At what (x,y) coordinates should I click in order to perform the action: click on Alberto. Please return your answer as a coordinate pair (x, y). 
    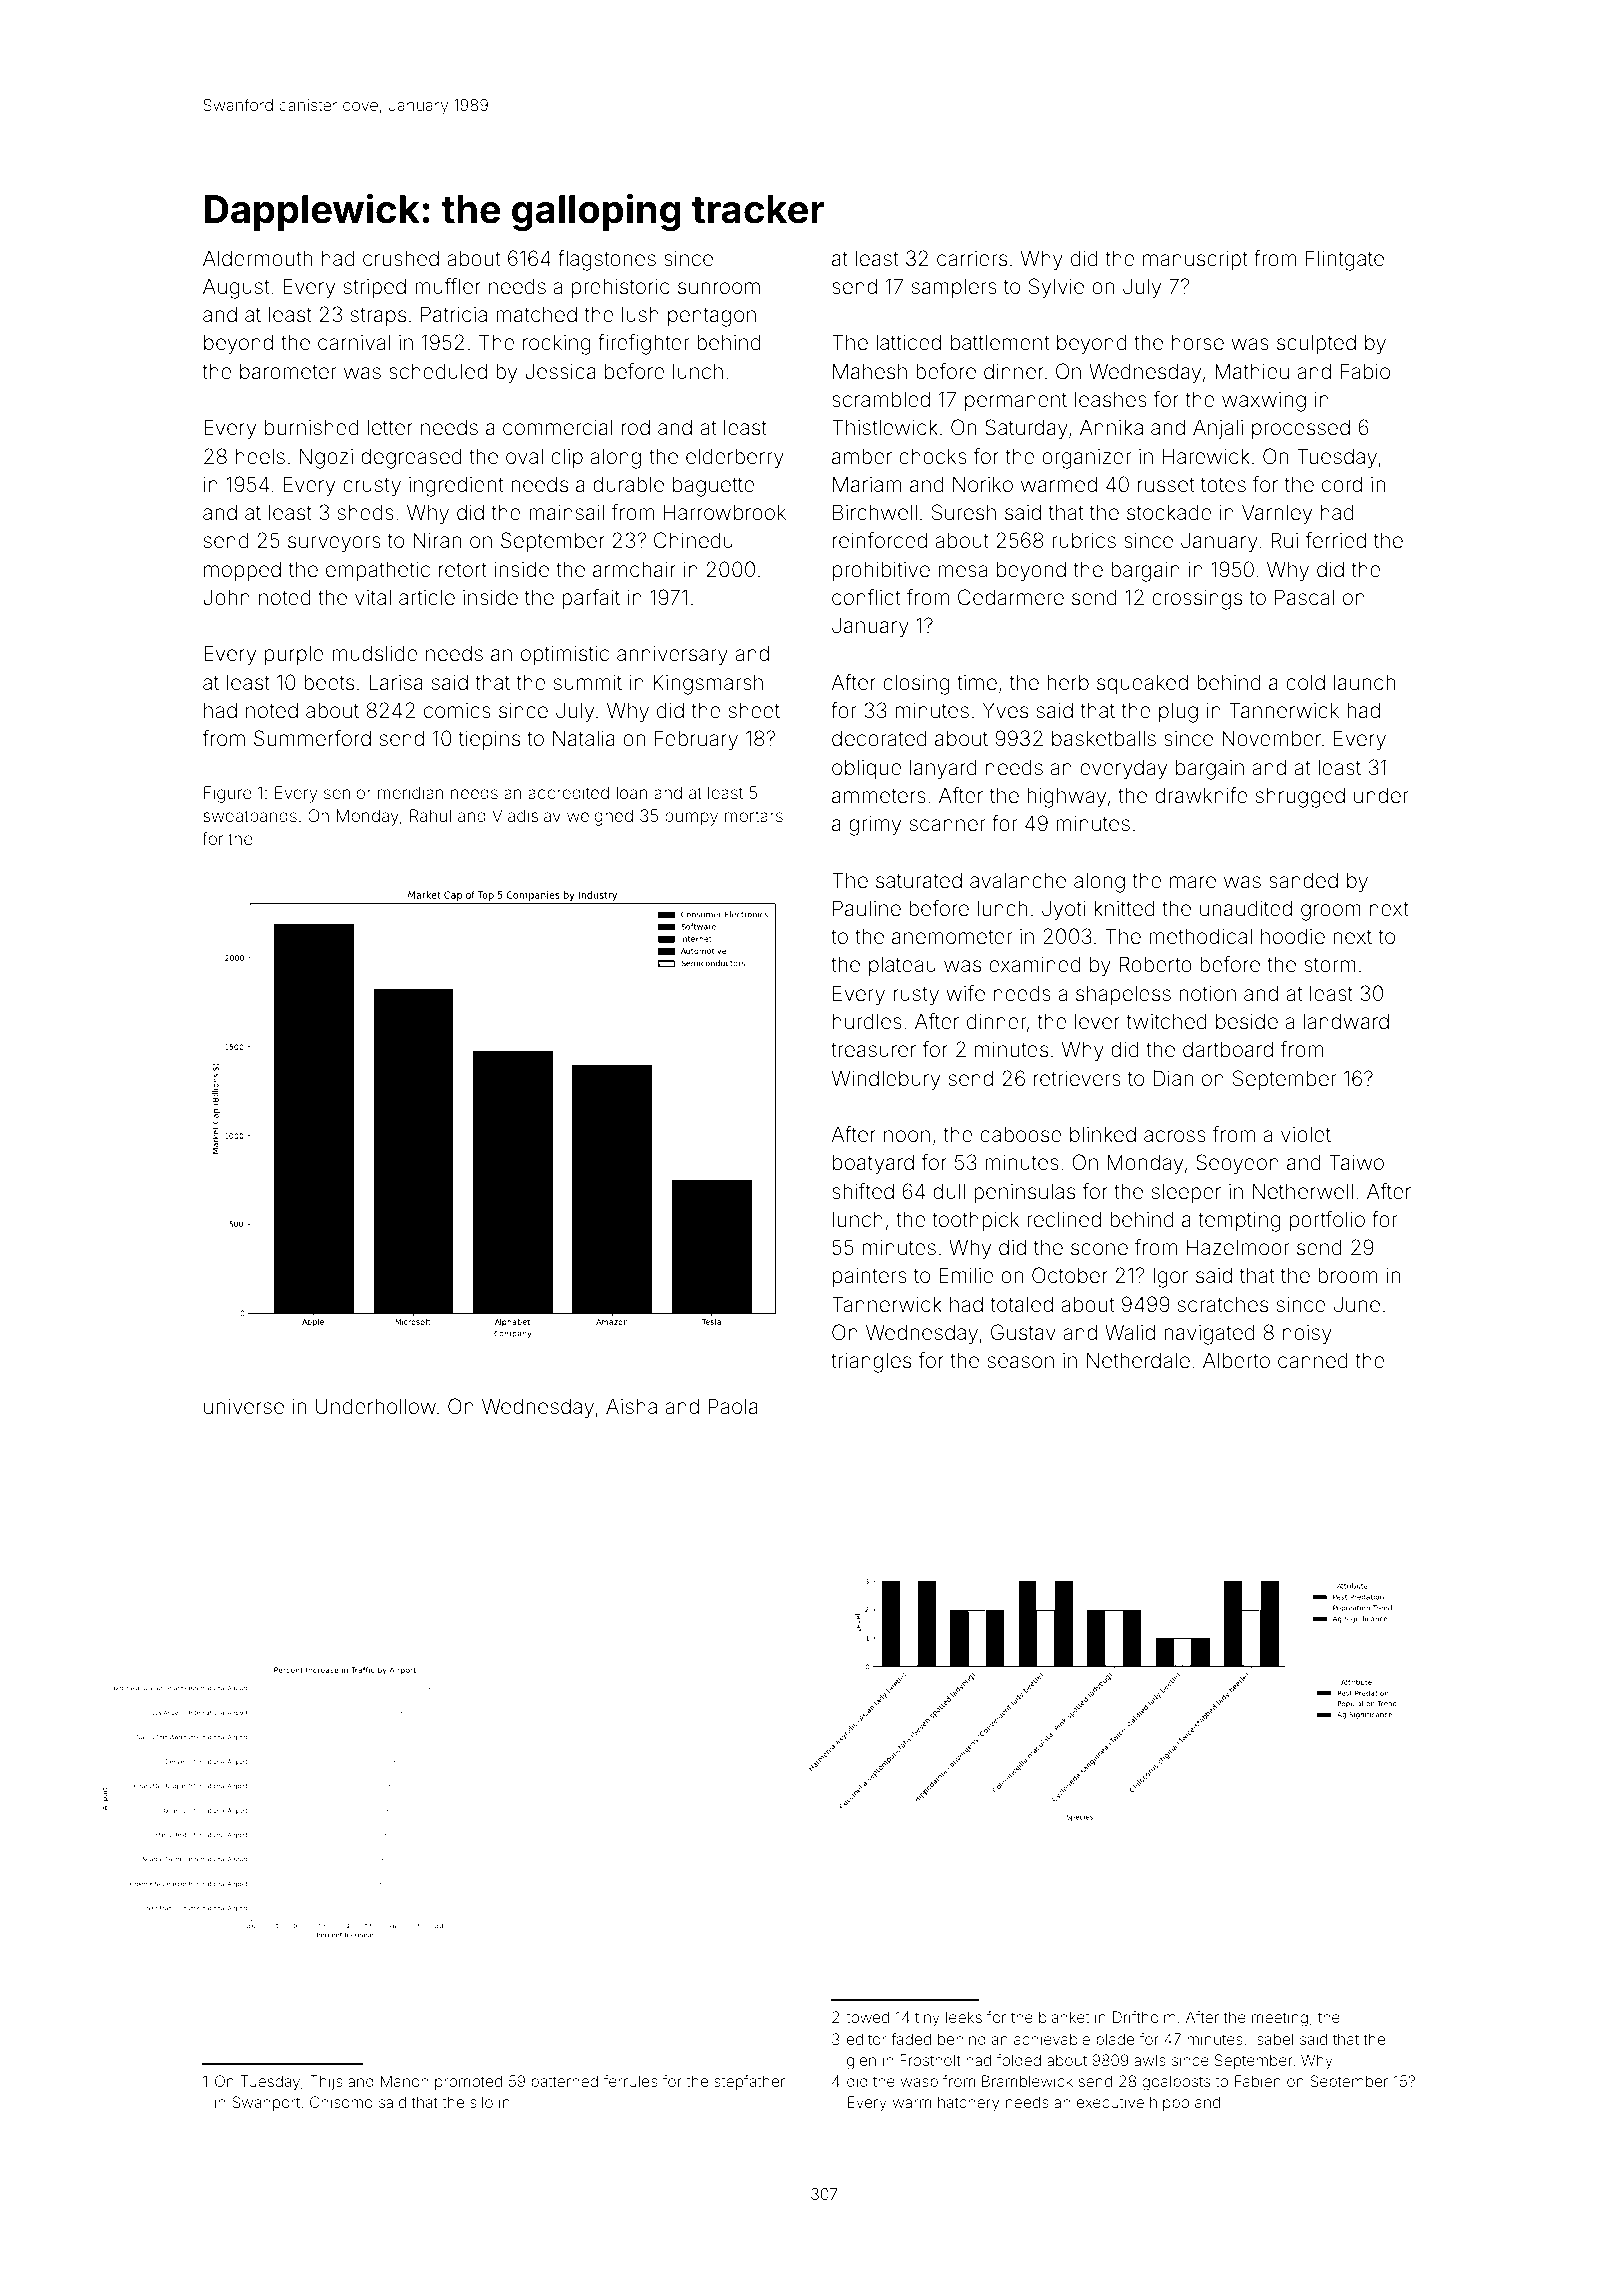
    Looking at the image, I should click on (1236, 1360).
